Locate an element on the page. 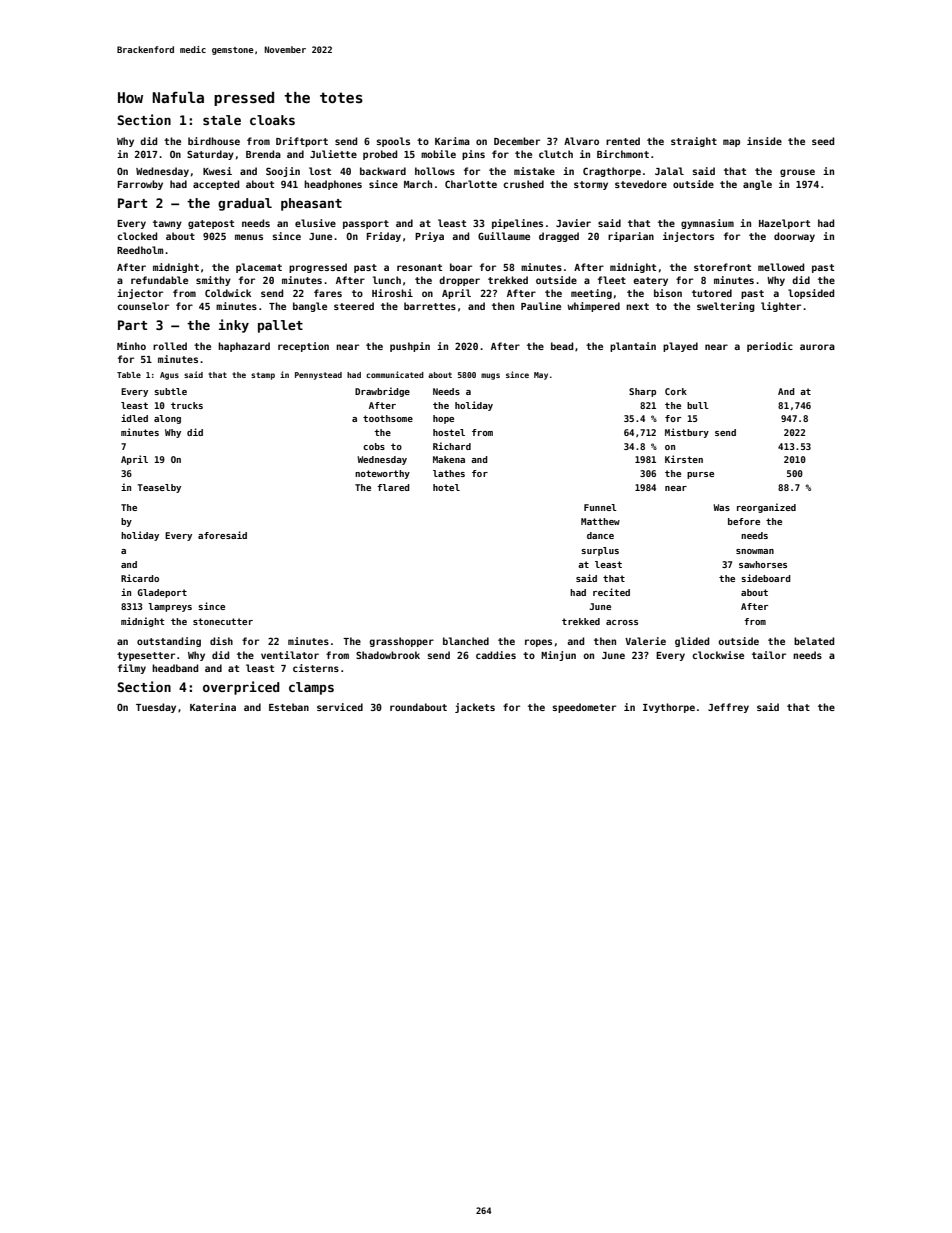 Image resolution: width=952 pixels, height=1233 pixels. serviced is located at coordinates (340, 707).
